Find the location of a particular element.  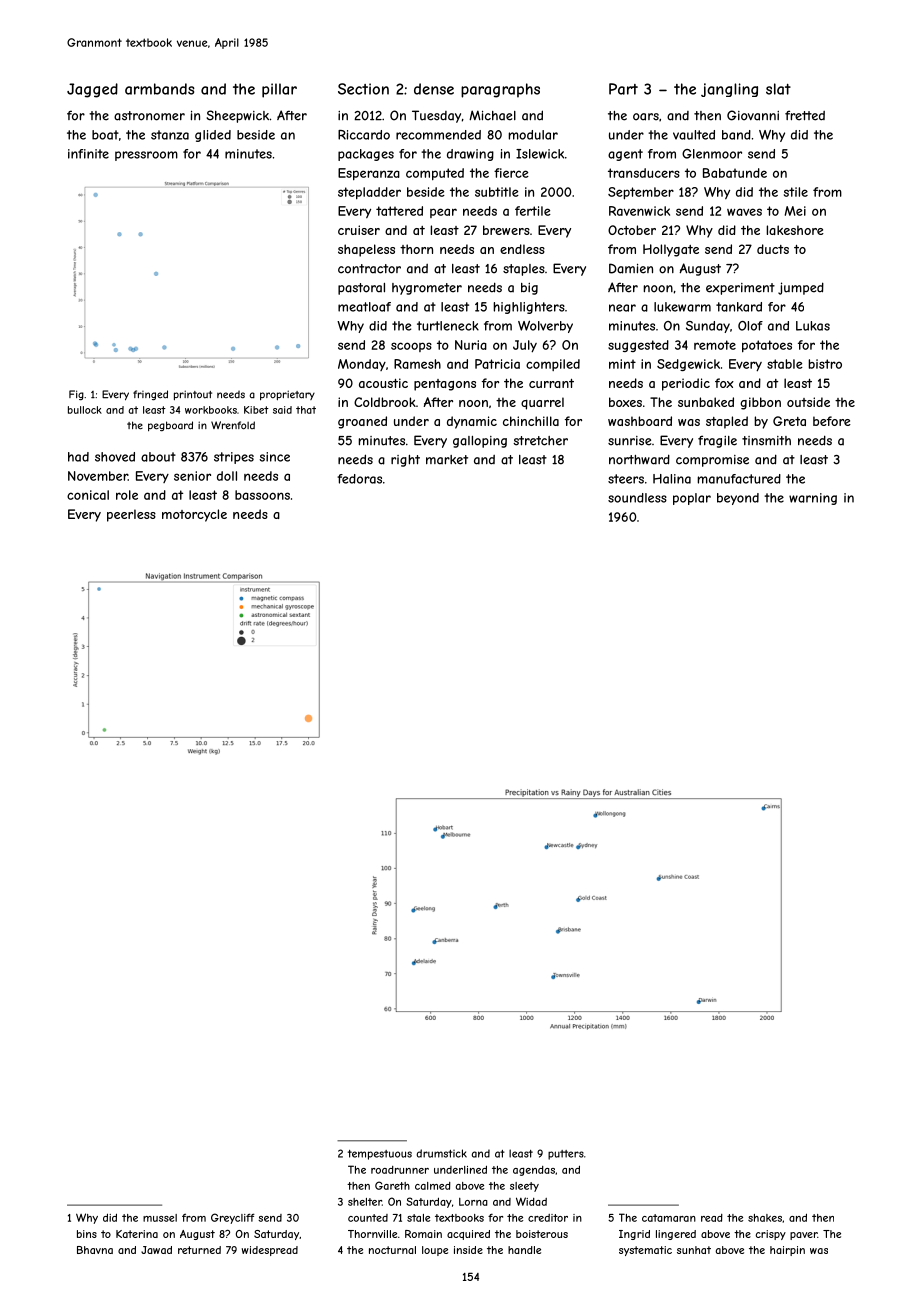

Section is located at coordinates (363, 89).
